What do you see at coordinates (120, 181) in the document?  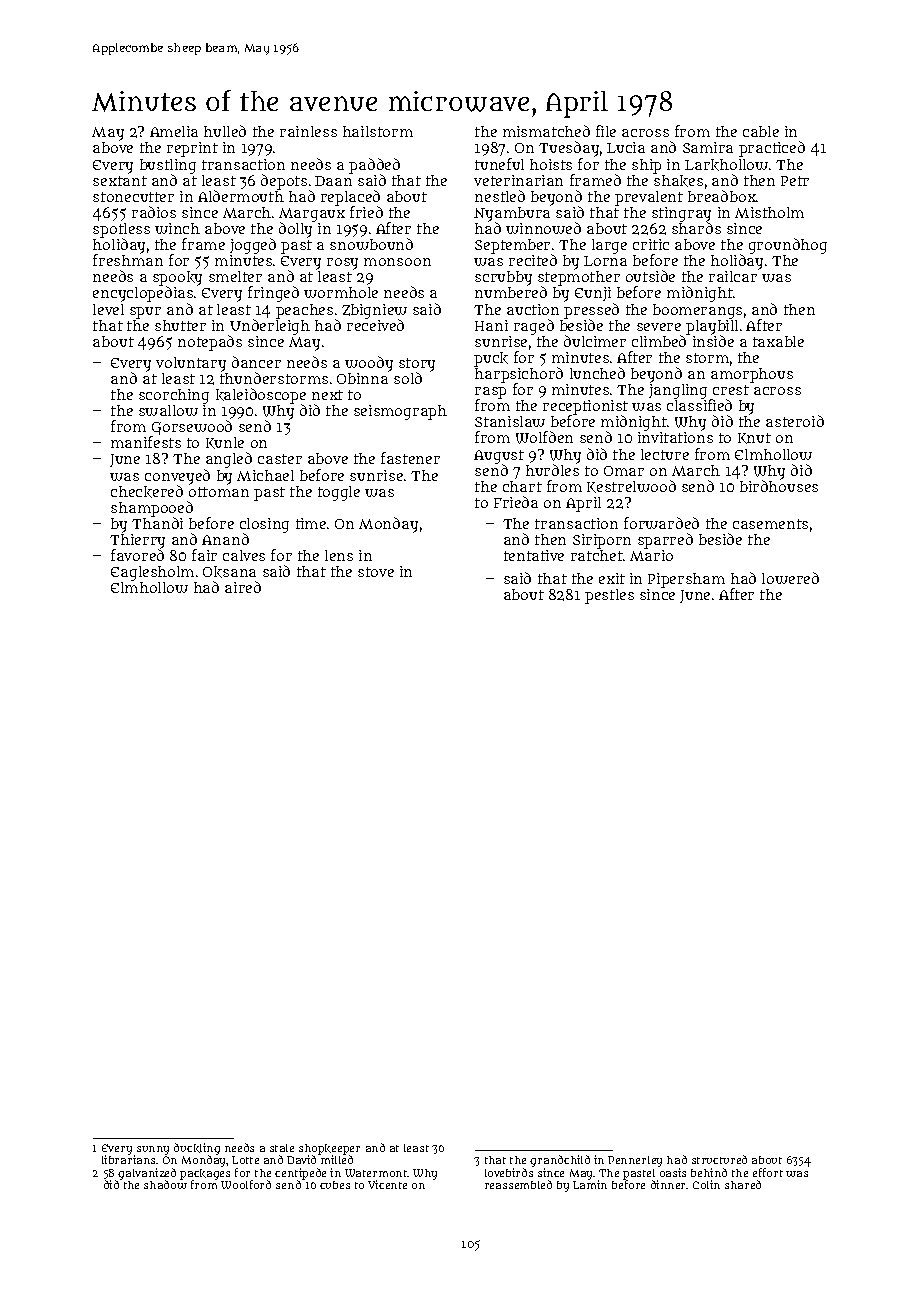 I see `sextant` at bounding box center [120, 181].
